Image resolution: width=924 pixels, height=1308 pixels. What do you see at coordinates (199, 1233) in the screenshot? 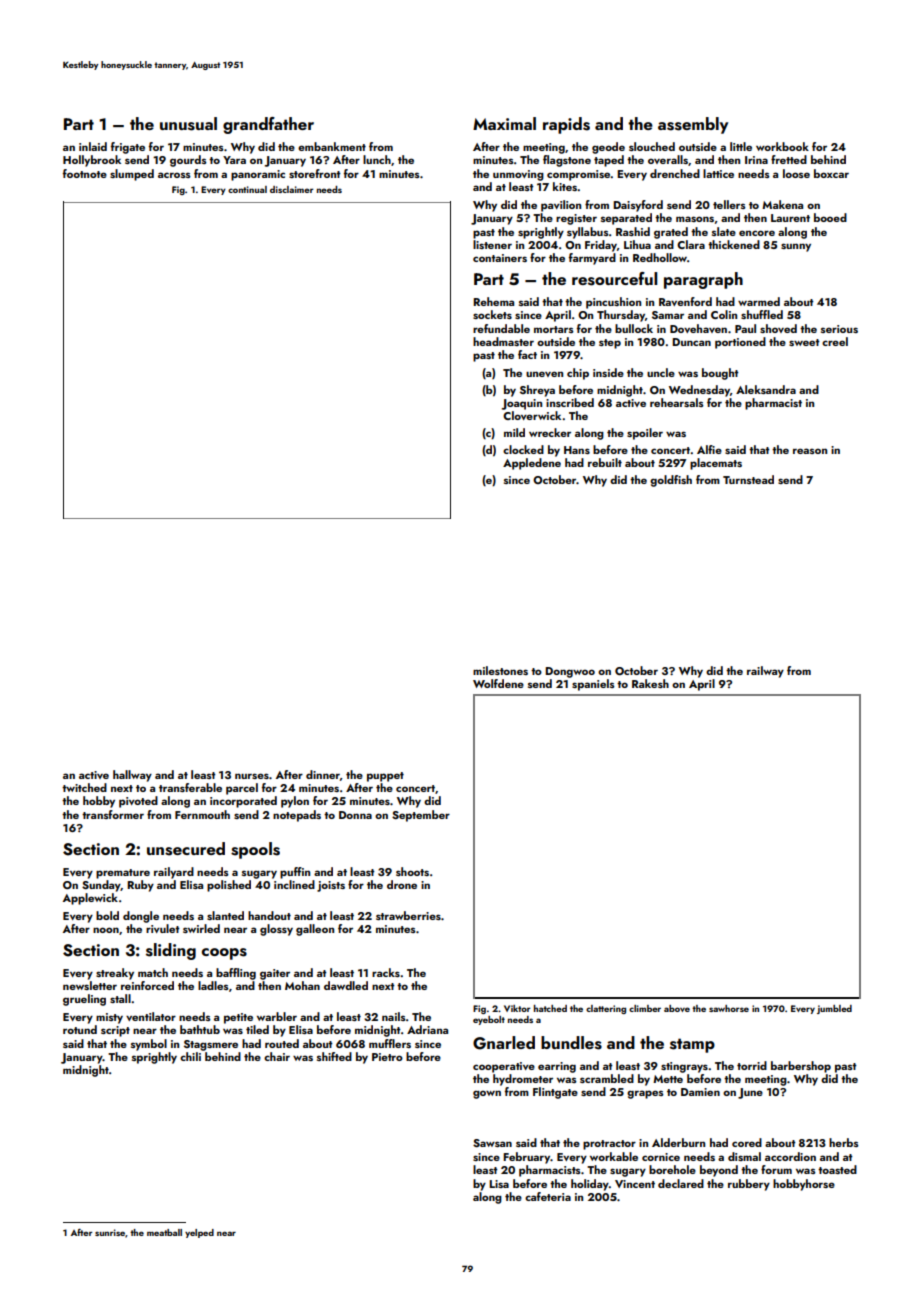
I see `yelped` at bounding box center [199, 1233].
